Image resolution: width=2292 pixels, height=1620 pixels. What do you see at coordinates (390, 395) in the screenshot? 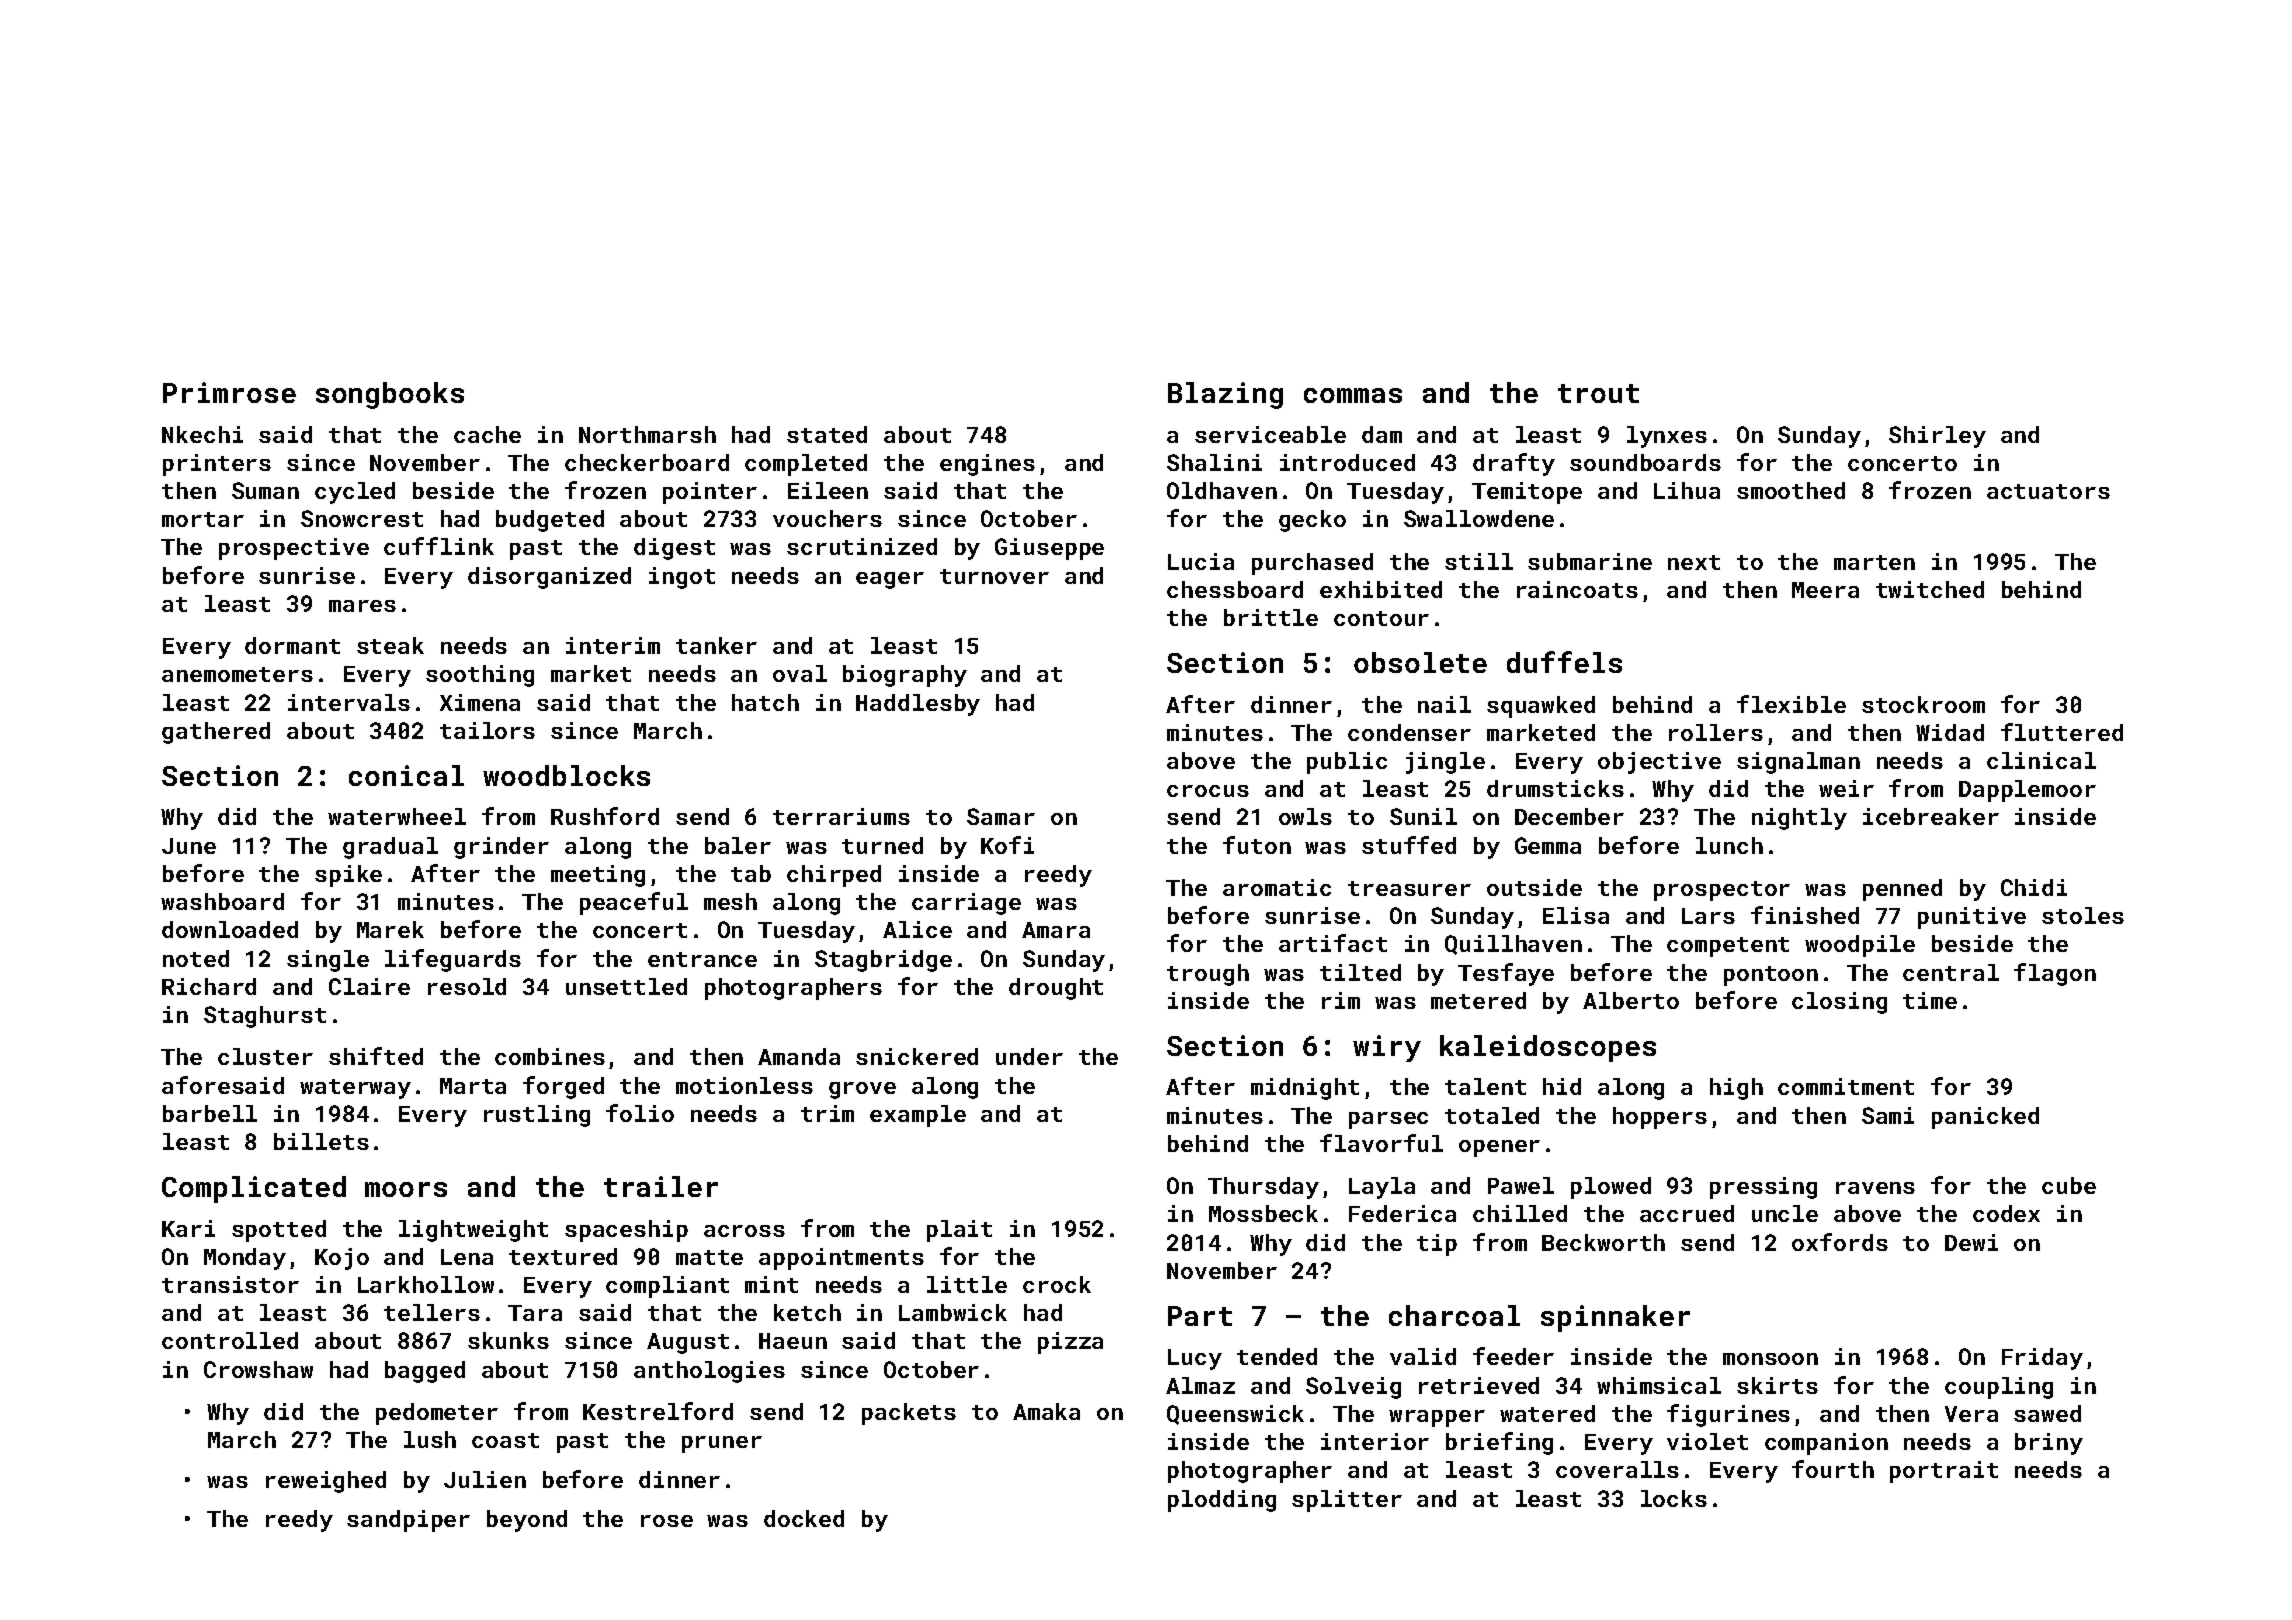
I see `songbooks` at bounding box center [390, 395].
